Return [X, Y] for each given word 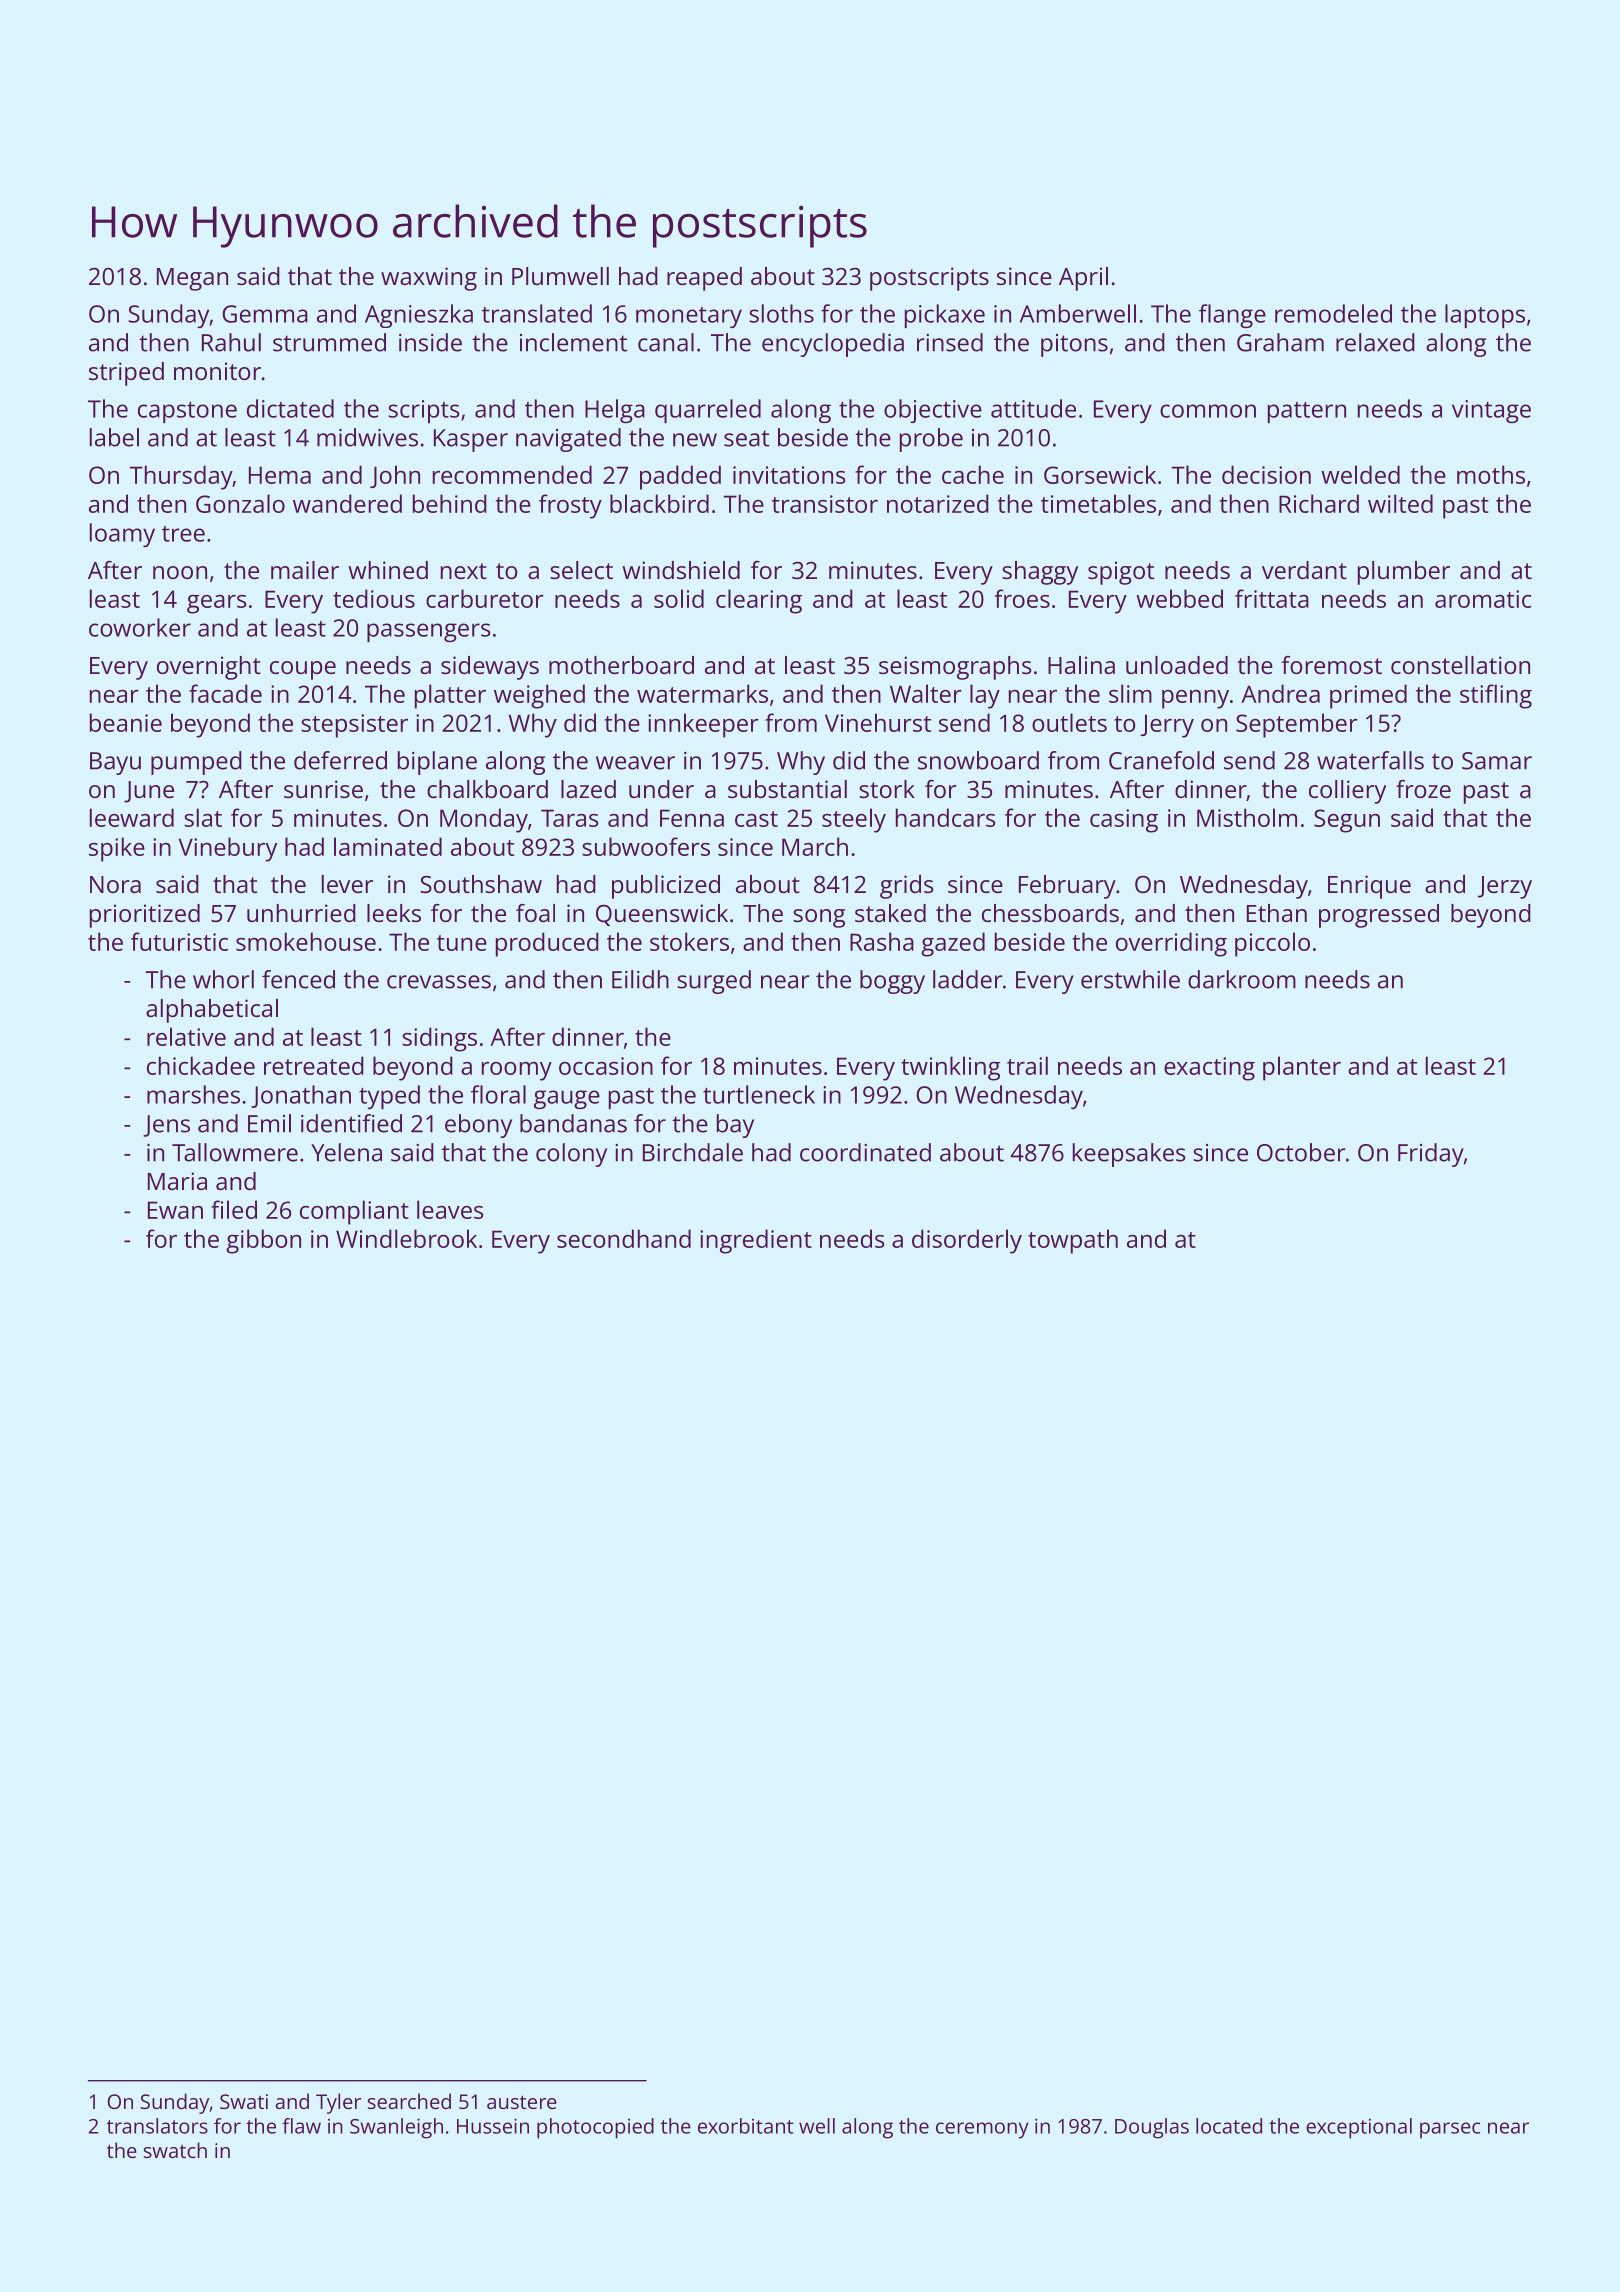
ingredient [756, 1241]
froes [1022, 598]
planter [1302, 1068]
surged [714, 982]
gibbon [263, 1241]
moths [1491, 474]
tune [462, 943]
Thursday [181, 477]
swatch [175, 2150]
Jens [166, 1126]
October [1301, 1152]
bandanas [573, 1123]
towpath [1073, 1241]
